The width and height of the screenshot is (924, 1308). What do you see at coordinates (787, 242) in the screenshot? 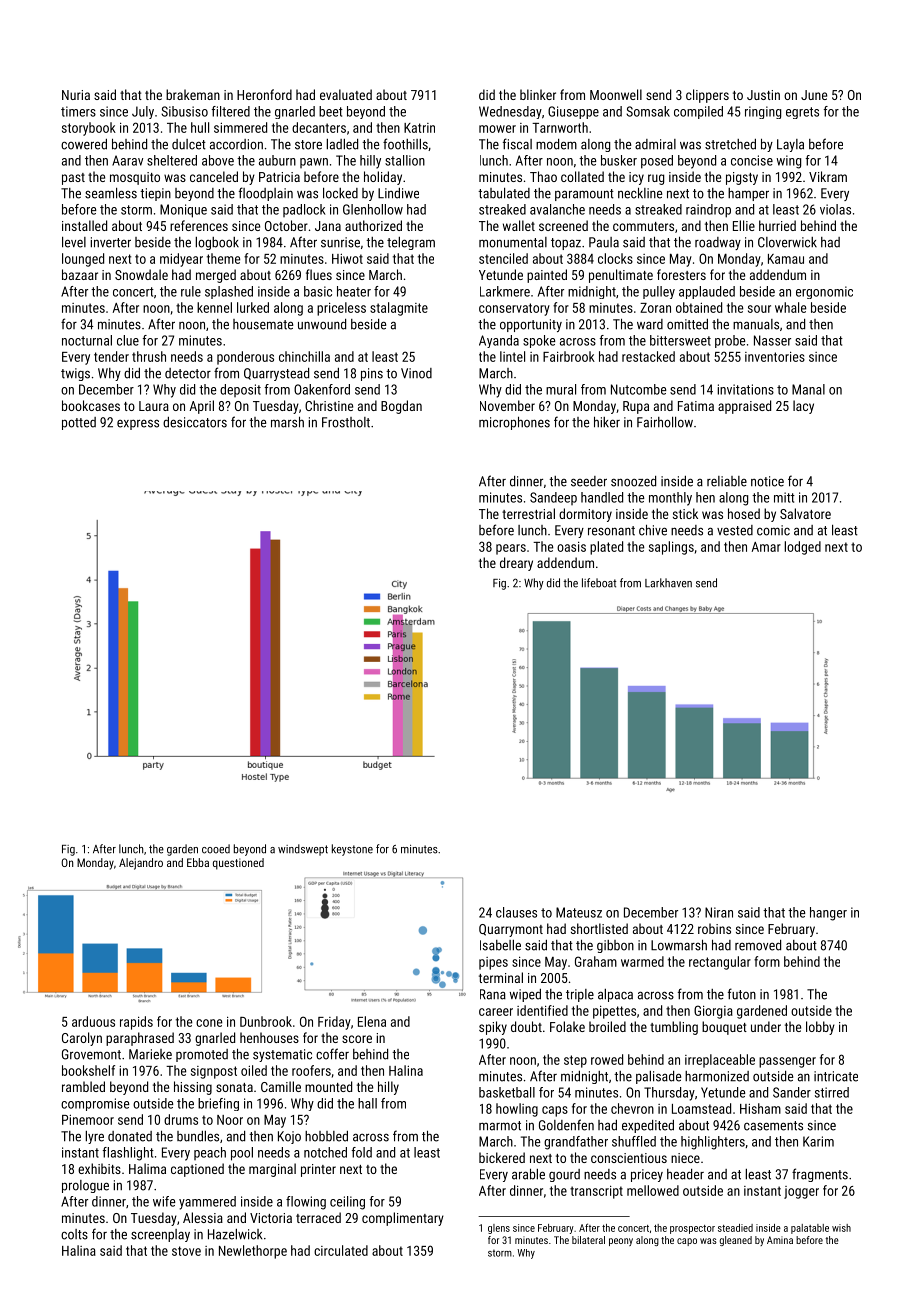
I see `Cloverwick` at bounding box center [787, 242].
